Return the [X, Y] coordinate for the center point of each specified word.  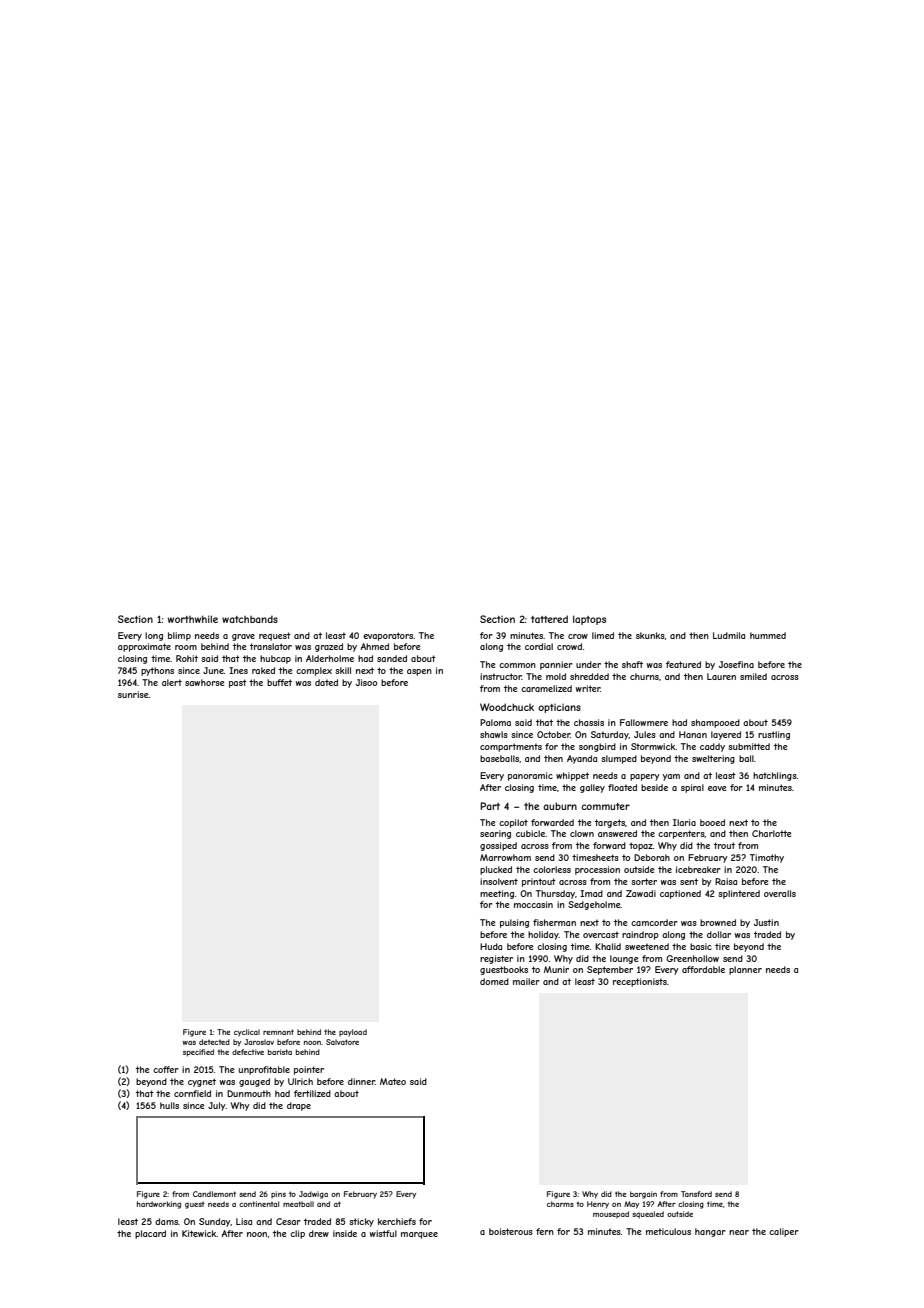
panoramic [530, 776]
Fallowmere [644, 722]
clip [297, 1234]
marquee [419, 1235]
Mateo [393, 1081]
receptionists [640, 982]
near [739, 1232]
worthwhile [193, 619]
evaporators [388, 636]
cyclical [247, 1033]
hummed [768, 635]
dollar [719, 934]
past [238, 683]
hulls [169, 1105]
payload [353, 1033]
